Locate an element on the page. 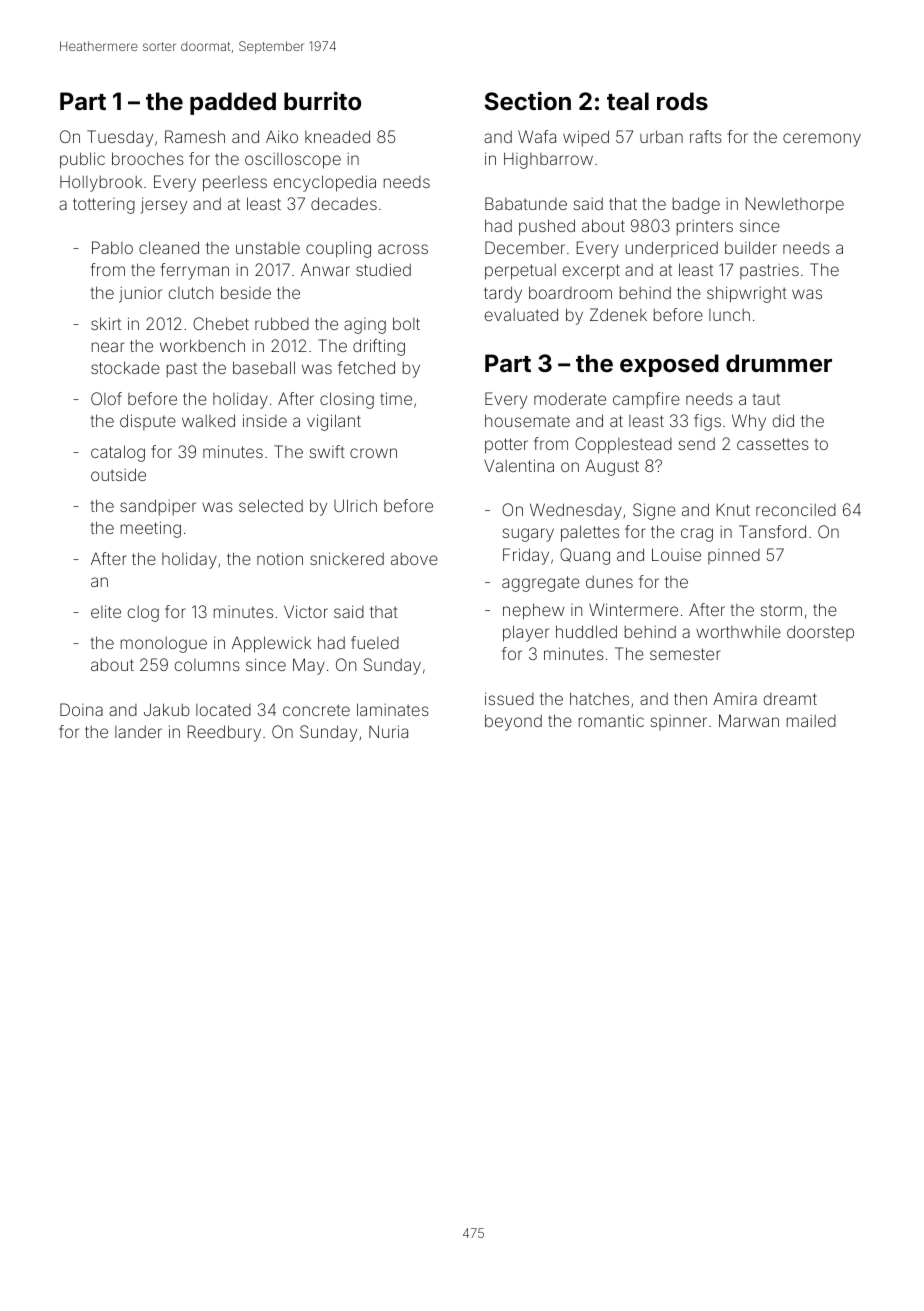 The image size is (924, 1311). badge is located at coordinates (696, 205).
